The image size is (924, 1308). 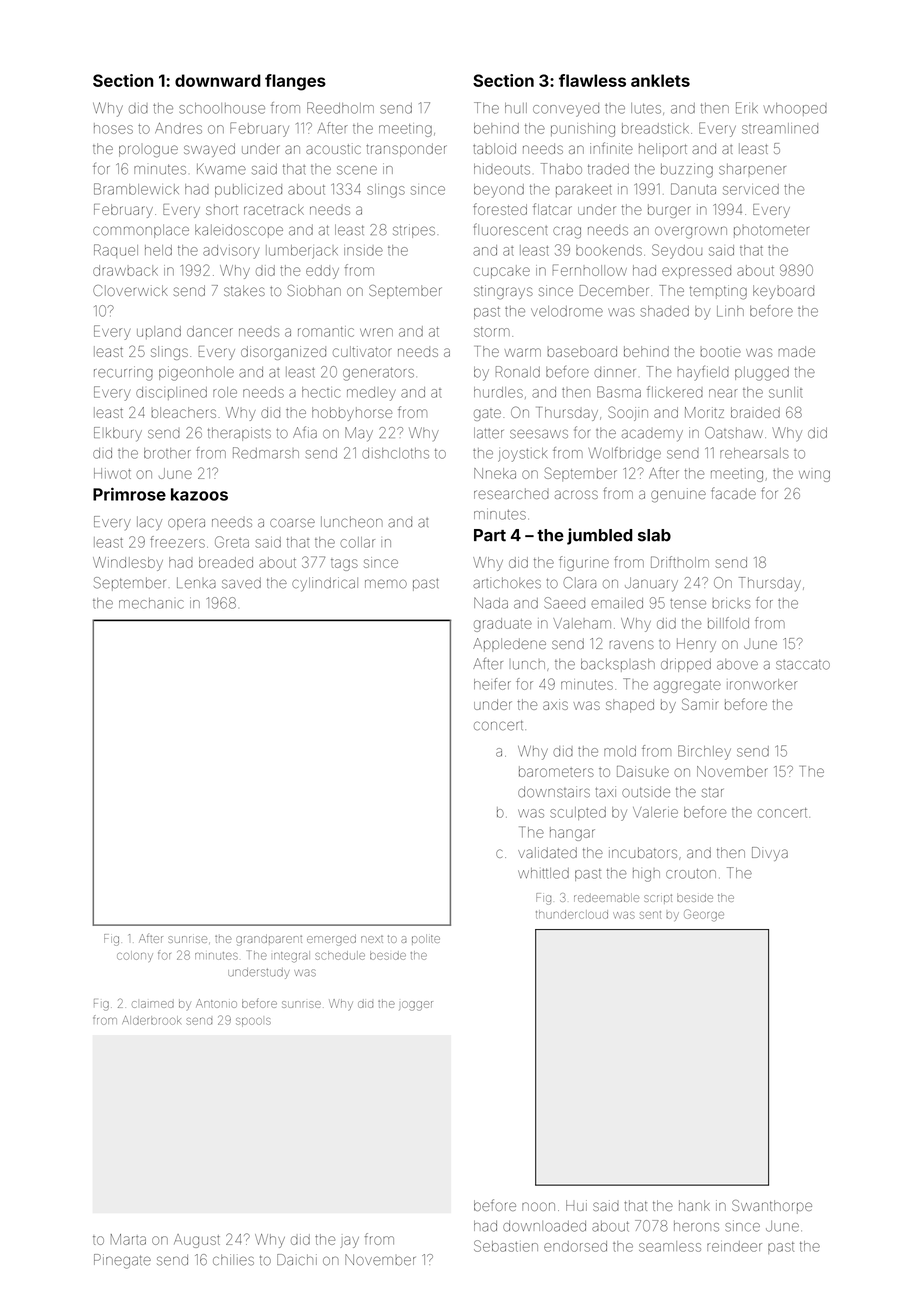 I want to click on hoses, so click(x=113, y=128).
